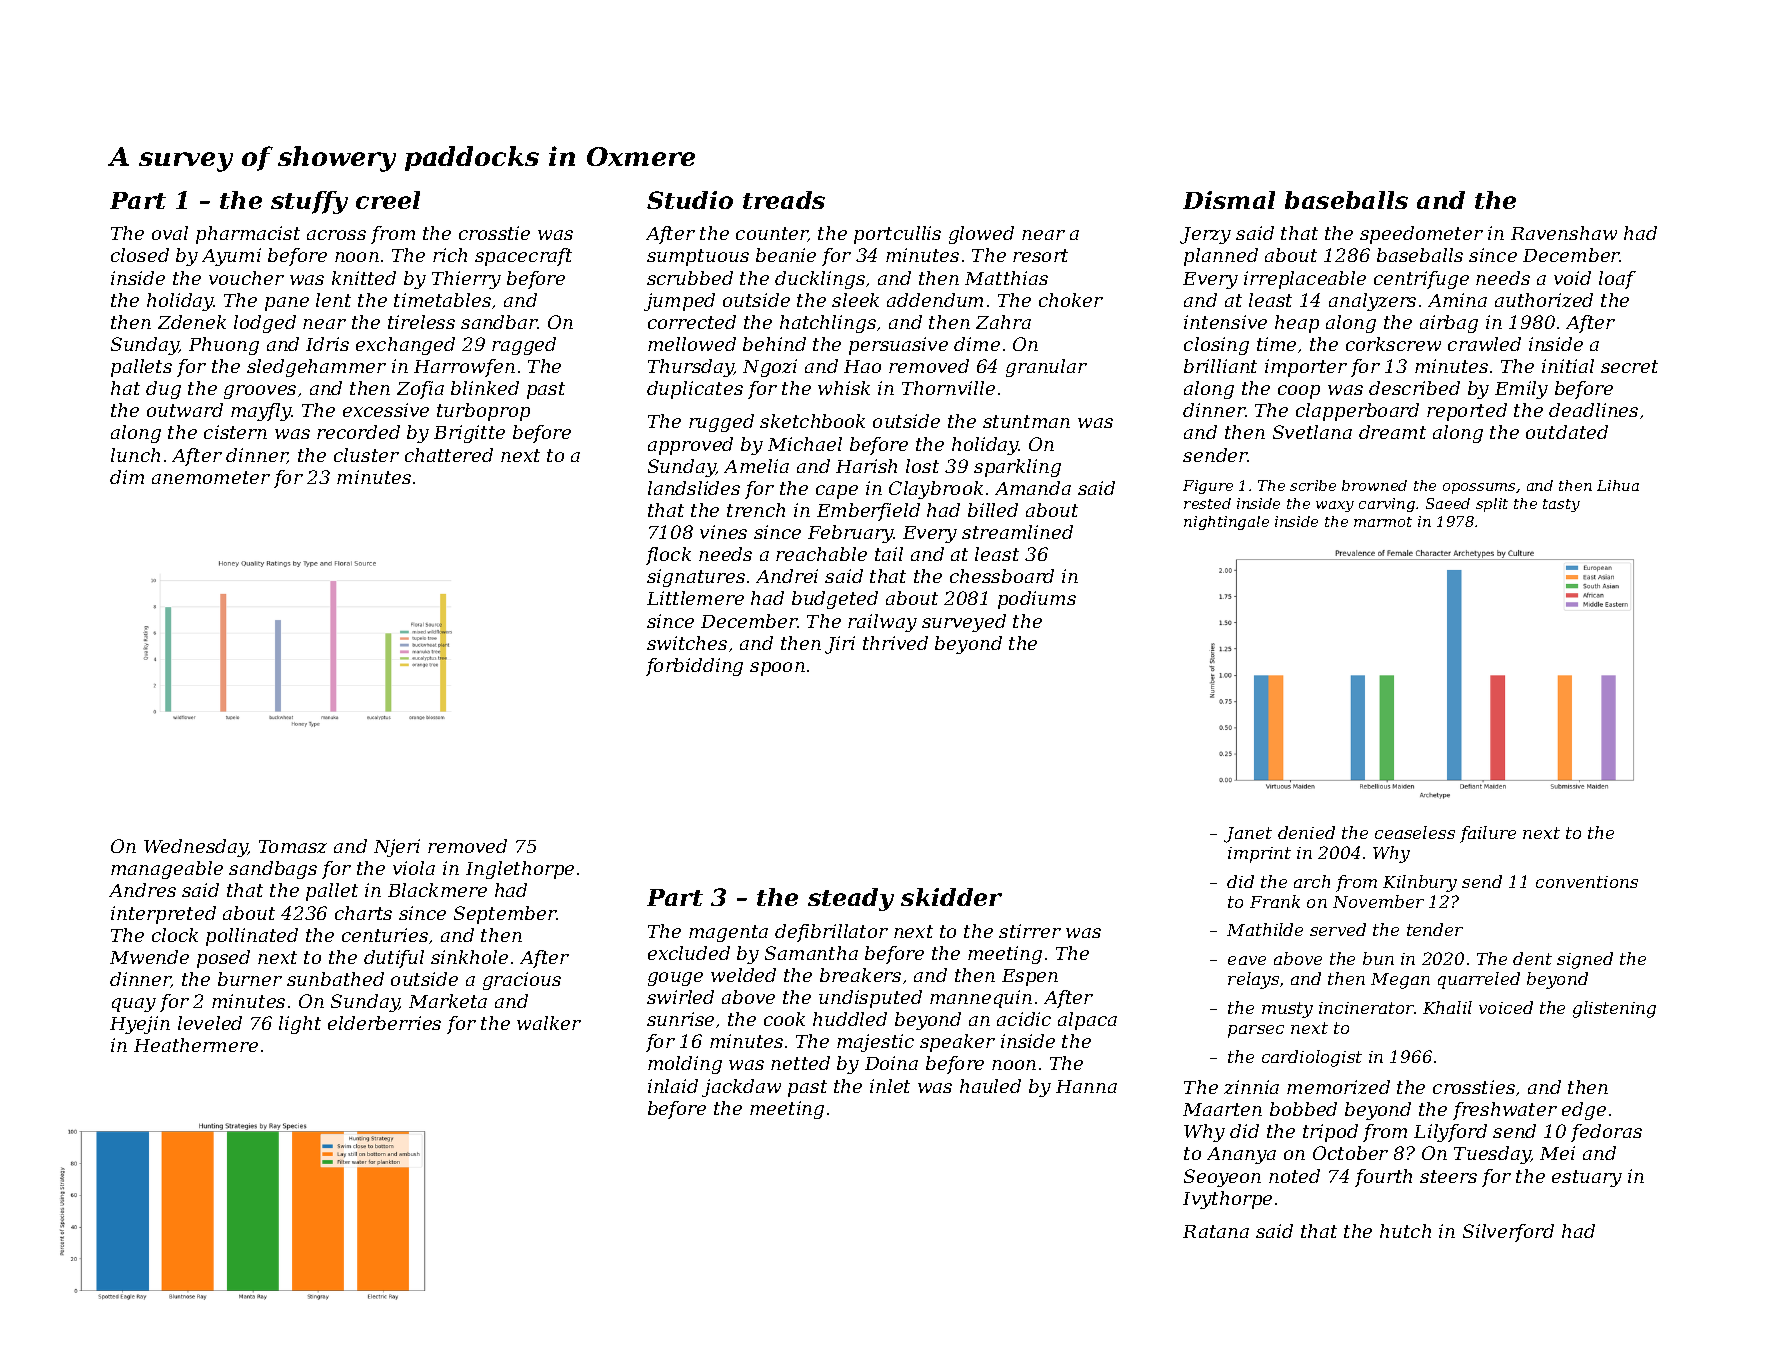 This image has height=1368, width=1770. Describe the element at coordinates (1585, 960) in the image. I see `signed` at that location.
